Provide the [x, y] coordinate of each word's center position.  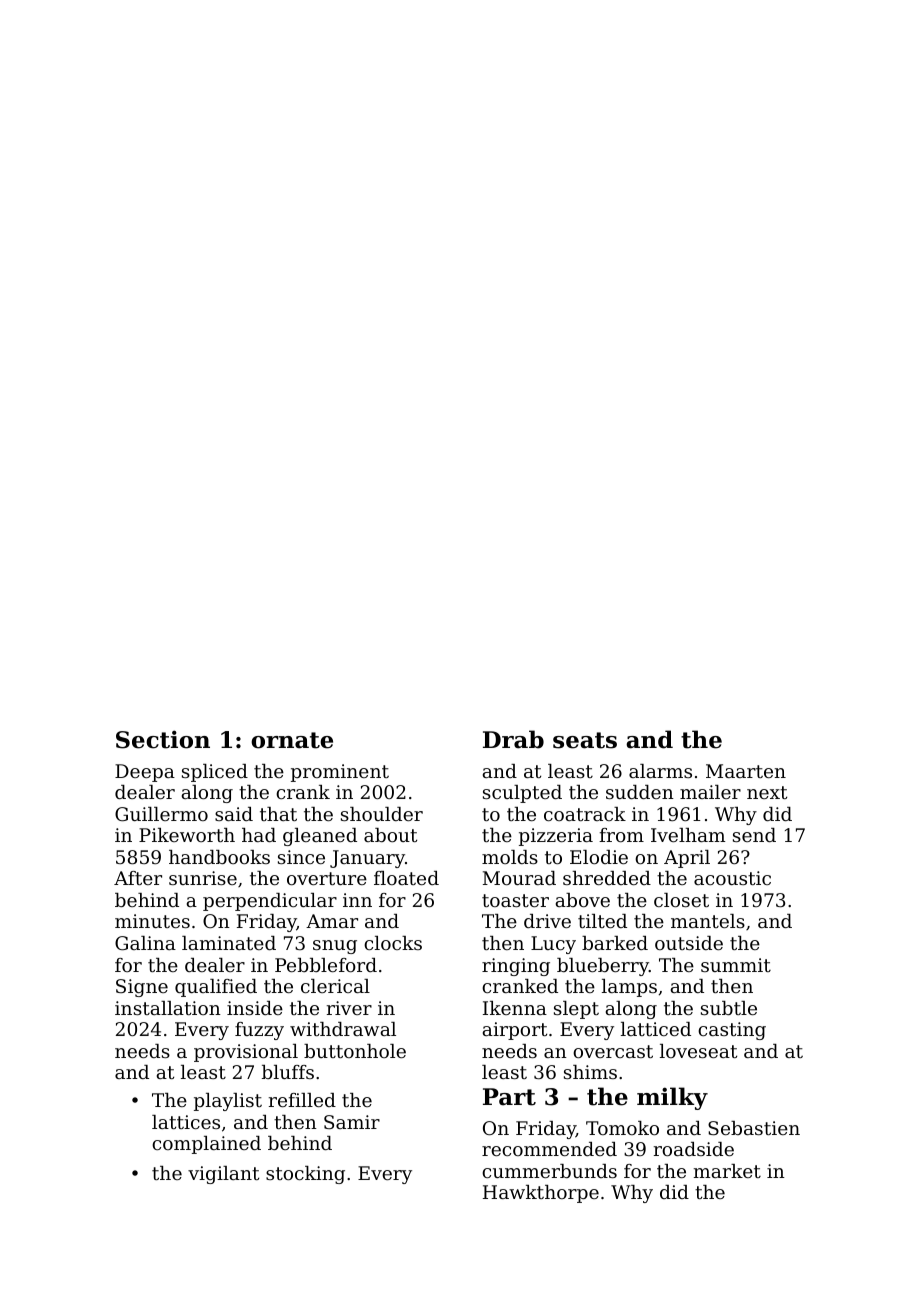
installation [168, 1008]
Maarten [746, 771]
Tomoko [622, 1128]
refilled [302, 1100]
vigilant [223, 1175]
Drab [513, 739]
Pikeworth [187, 835]
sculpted [522, 794]
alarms [660, 771]
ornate [292, 740]
